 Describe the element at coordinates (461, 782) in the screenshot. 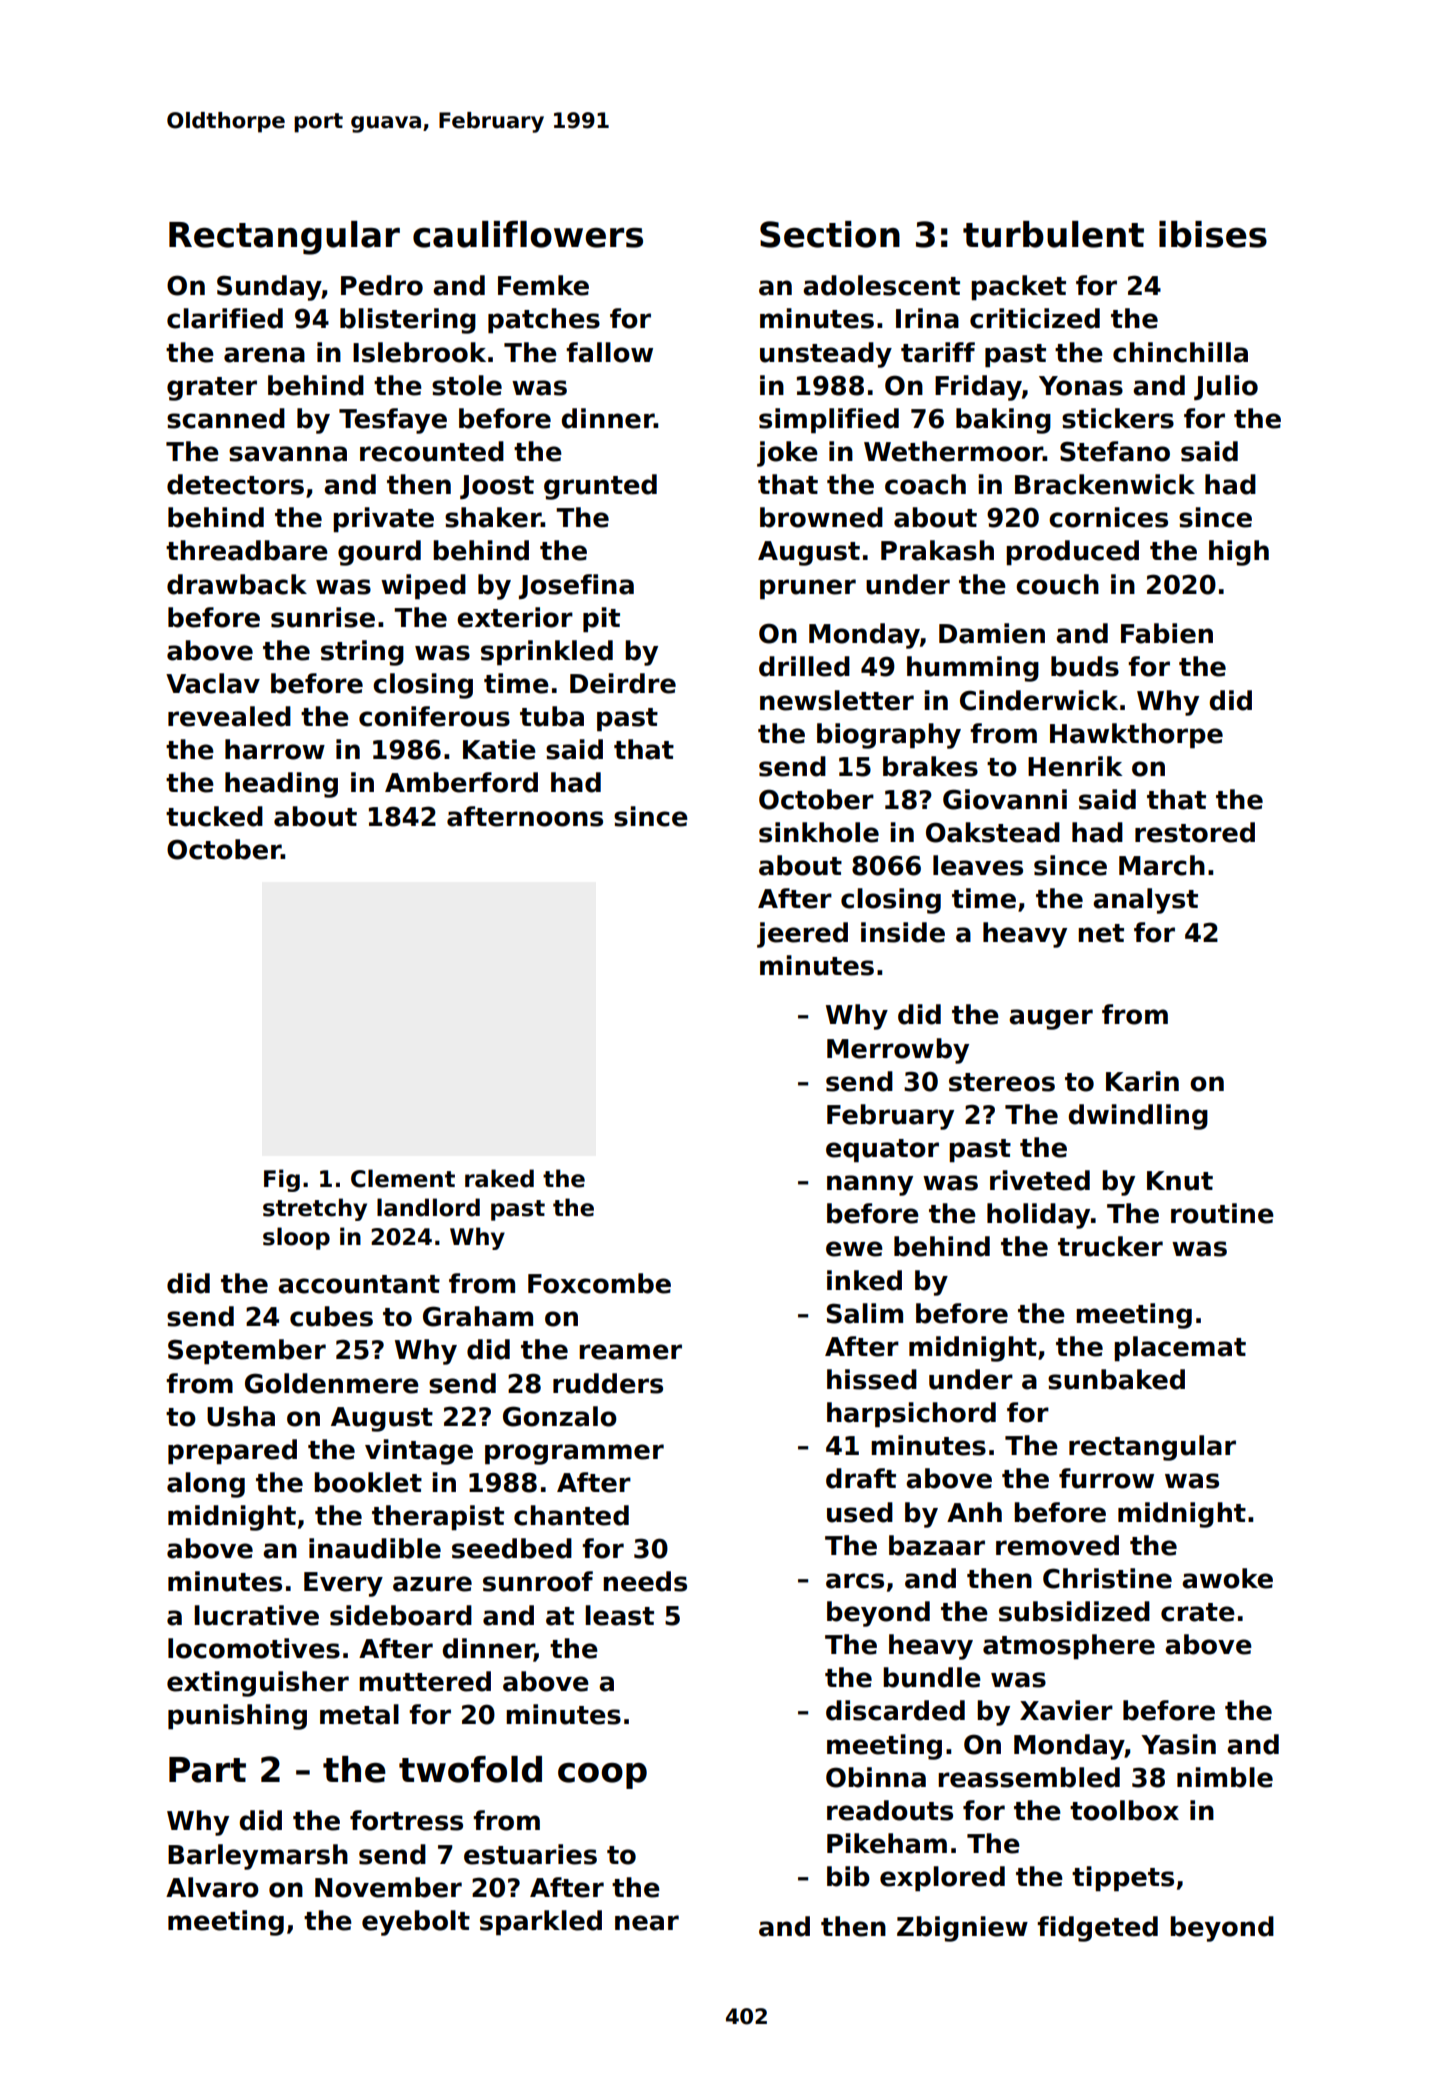

I see `Amberford` at that location.
